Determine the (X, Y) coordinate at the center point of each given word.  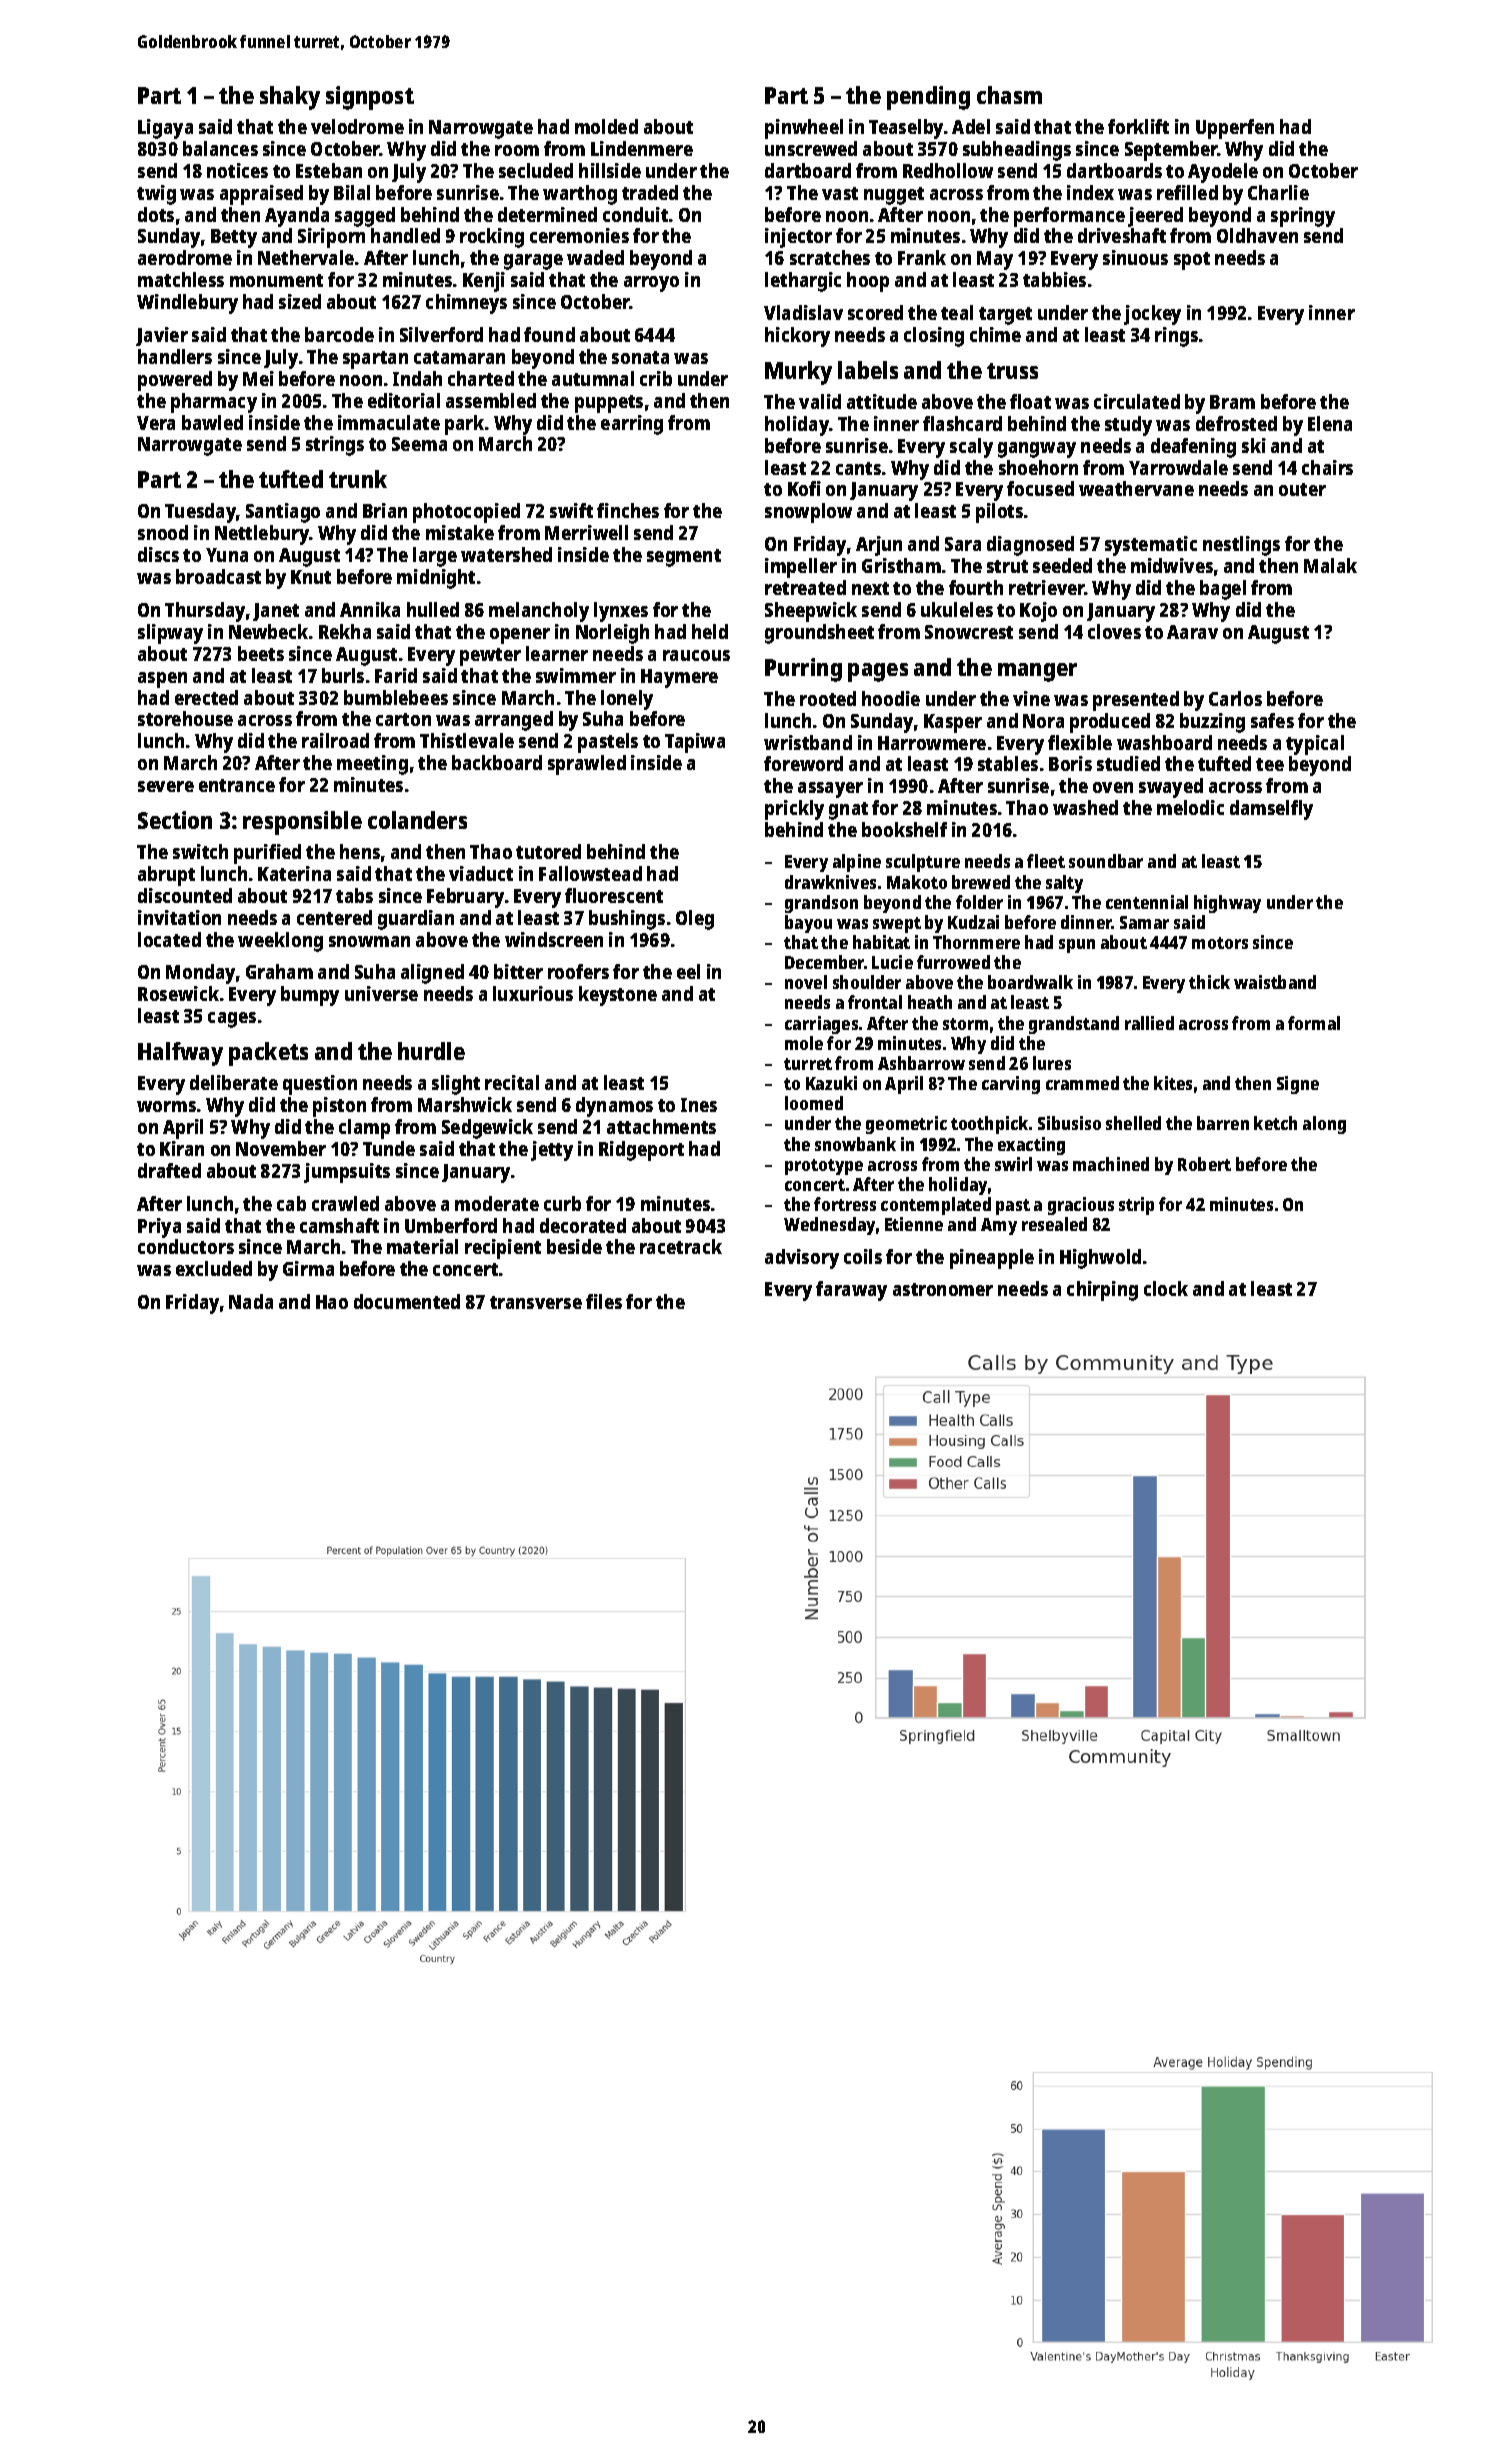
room (517, 150)
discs (158, 554)
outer (1302, 489)
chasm (1009, 95)
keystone (618, 996)
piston (339, 1107)
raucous (696, 655)
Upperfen (1235, 129)
